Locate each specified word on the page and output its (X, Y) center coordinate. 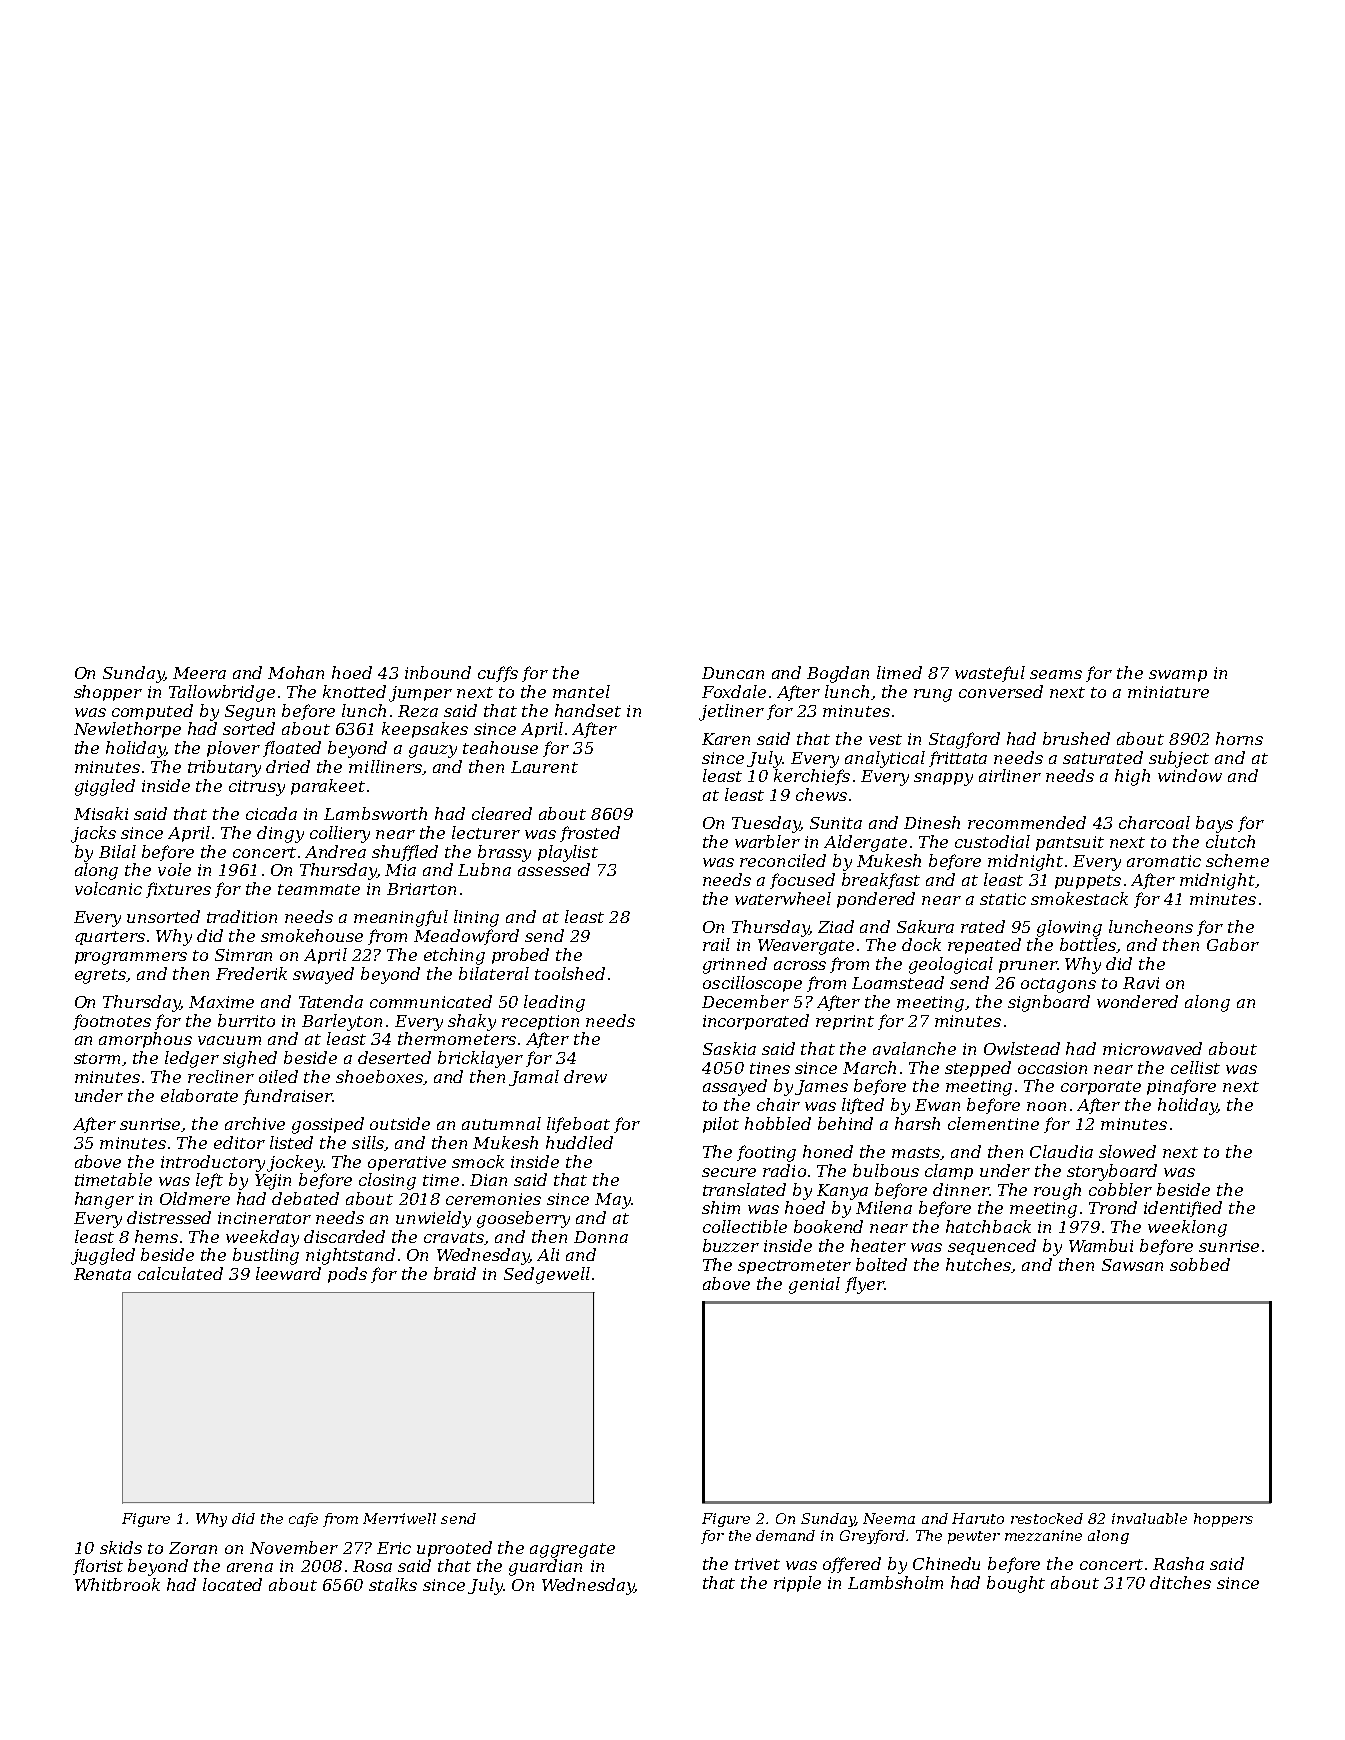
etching (454, 956)
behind (845, 1123)
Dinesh (932, 822)
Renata (102, 1274)
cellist (1195, 1067)
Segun (250, 713)
